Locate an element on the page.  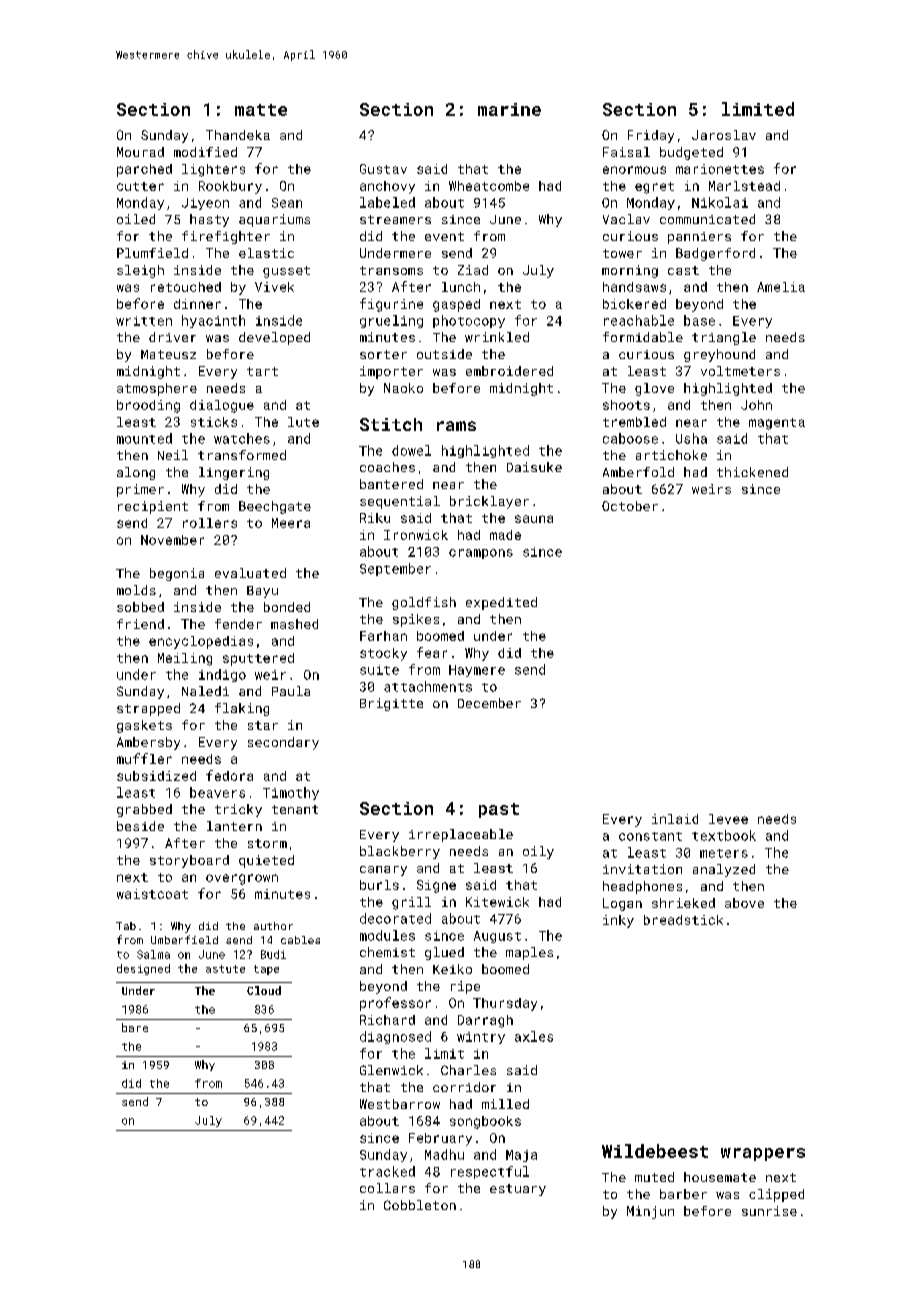
Cloud is located at coordinates (264, 990).
